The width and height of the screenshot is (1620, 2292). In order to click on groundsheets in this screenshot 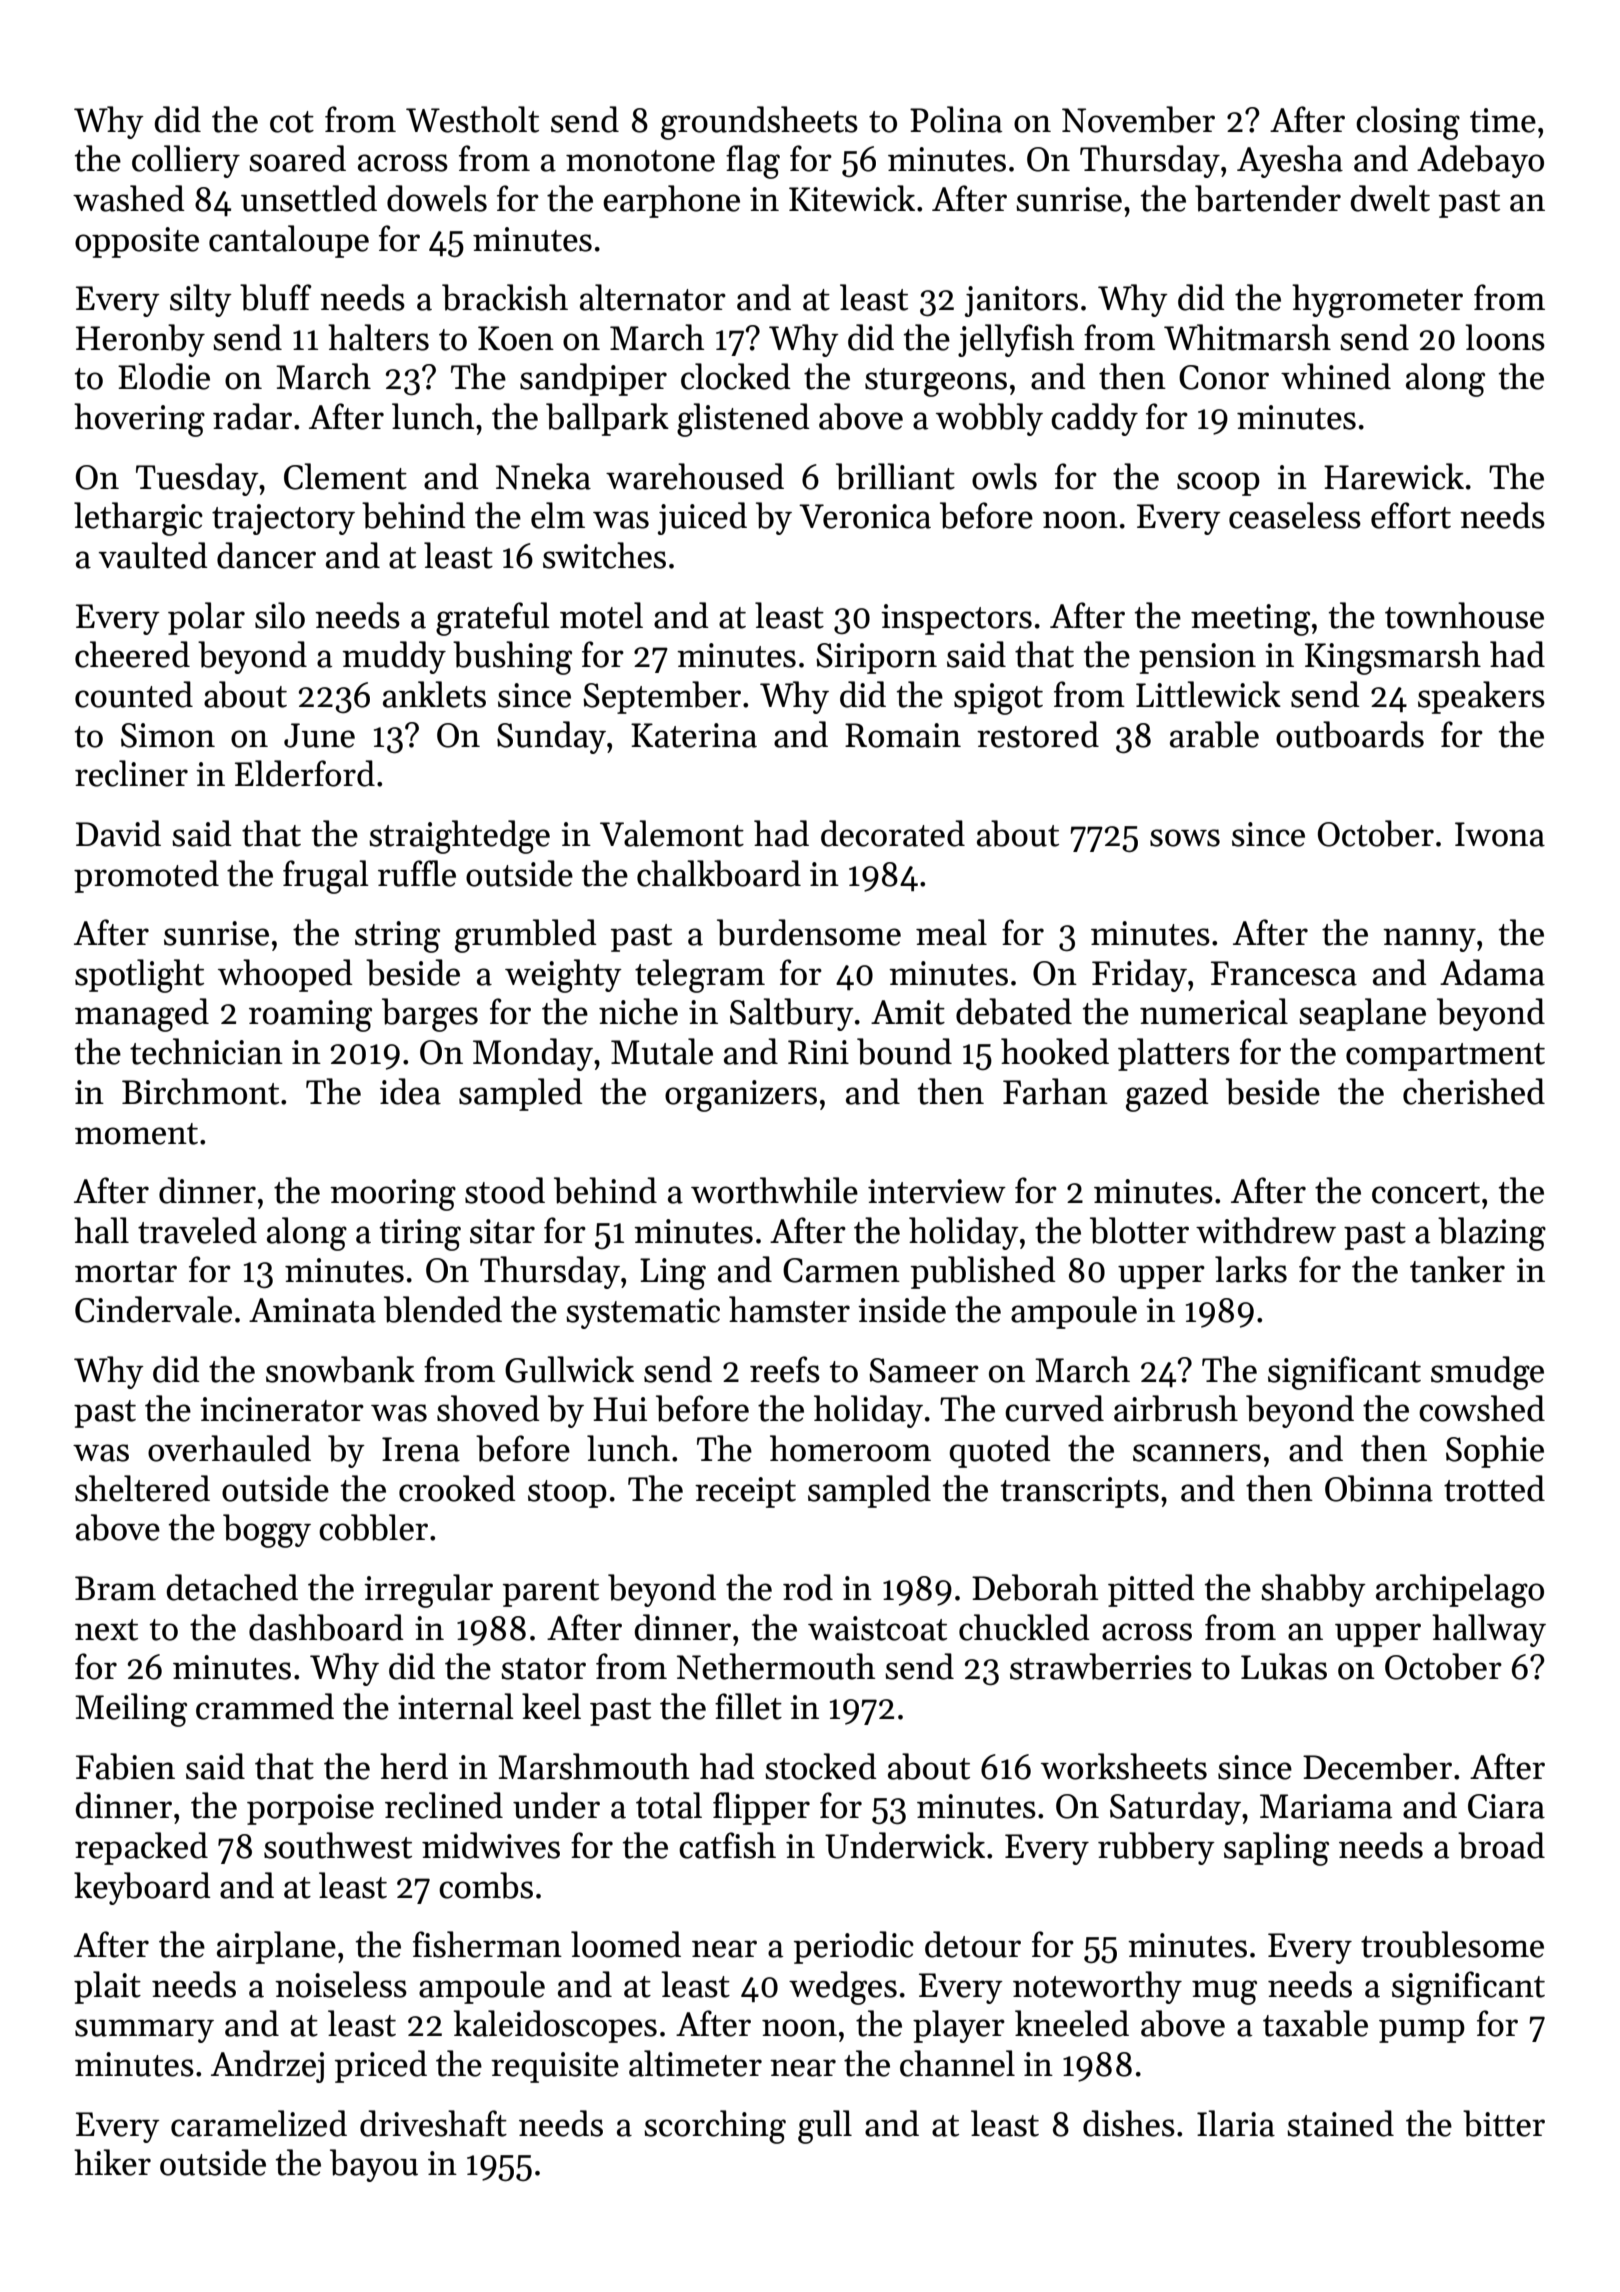, I will do `click(759, 123)`.
